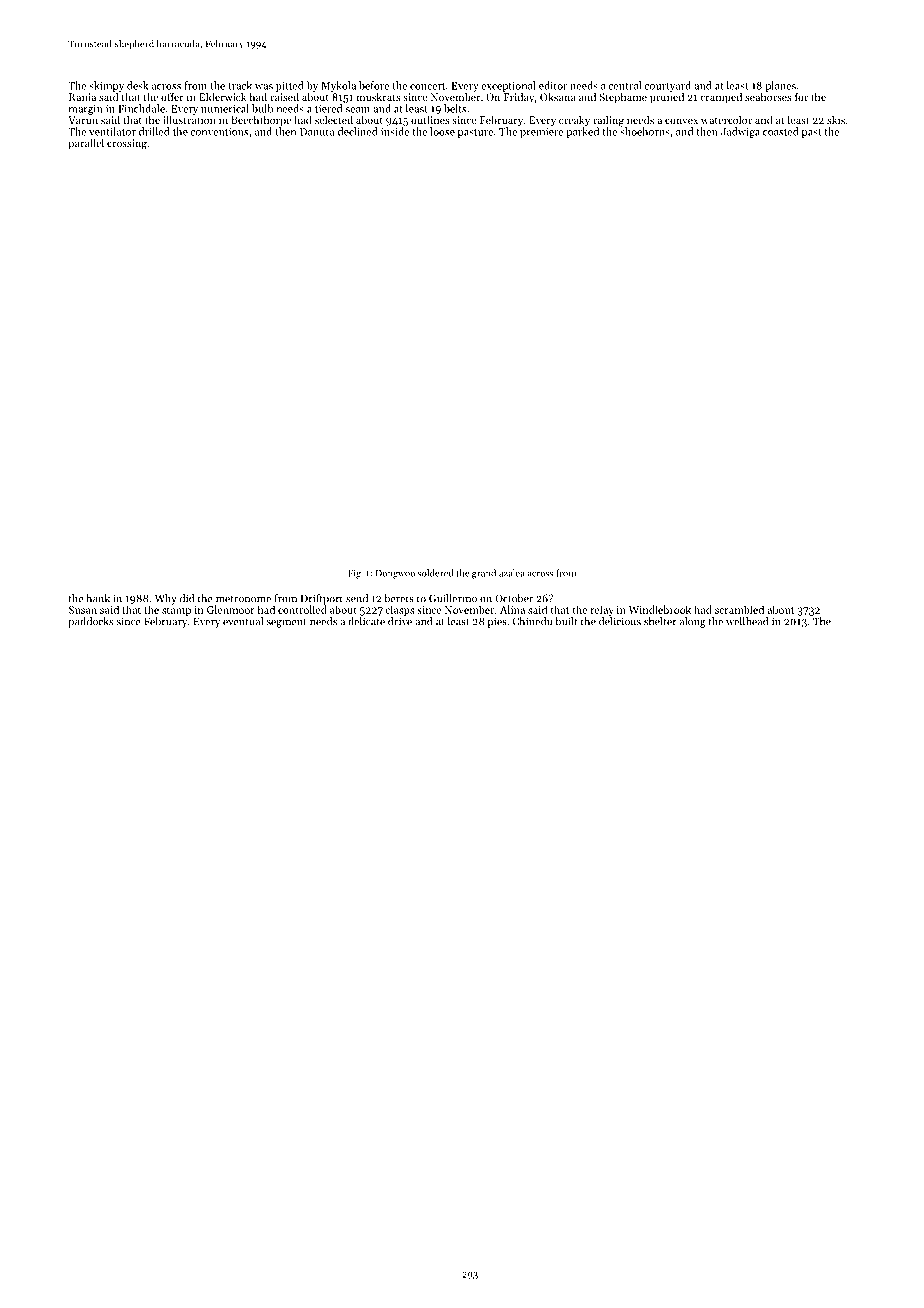 This document has height=1308, width=924. I want to click on Chinedu, so click(532, 621).
